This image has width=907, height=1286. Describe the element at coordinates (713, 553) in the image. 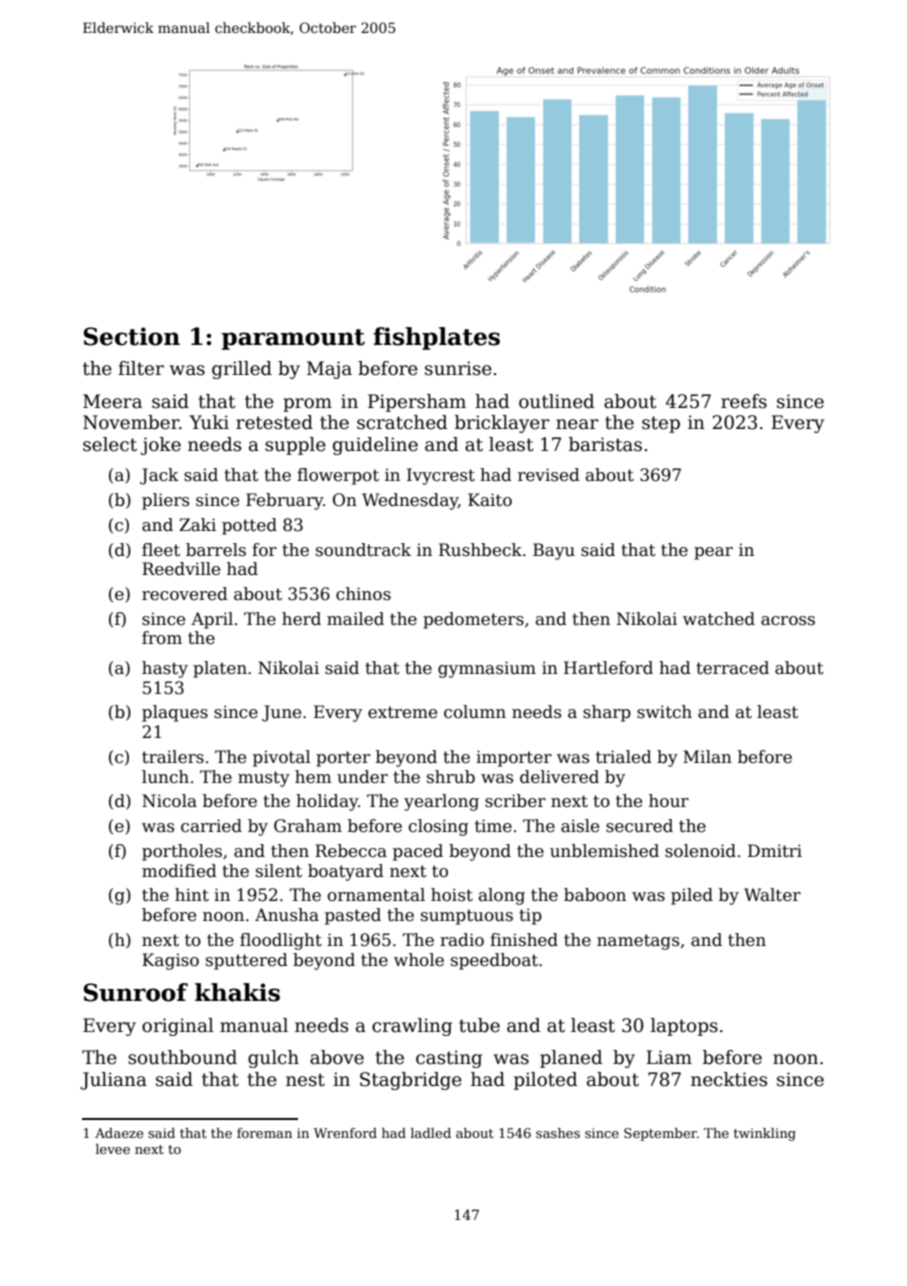

I see `pear` at that location.
